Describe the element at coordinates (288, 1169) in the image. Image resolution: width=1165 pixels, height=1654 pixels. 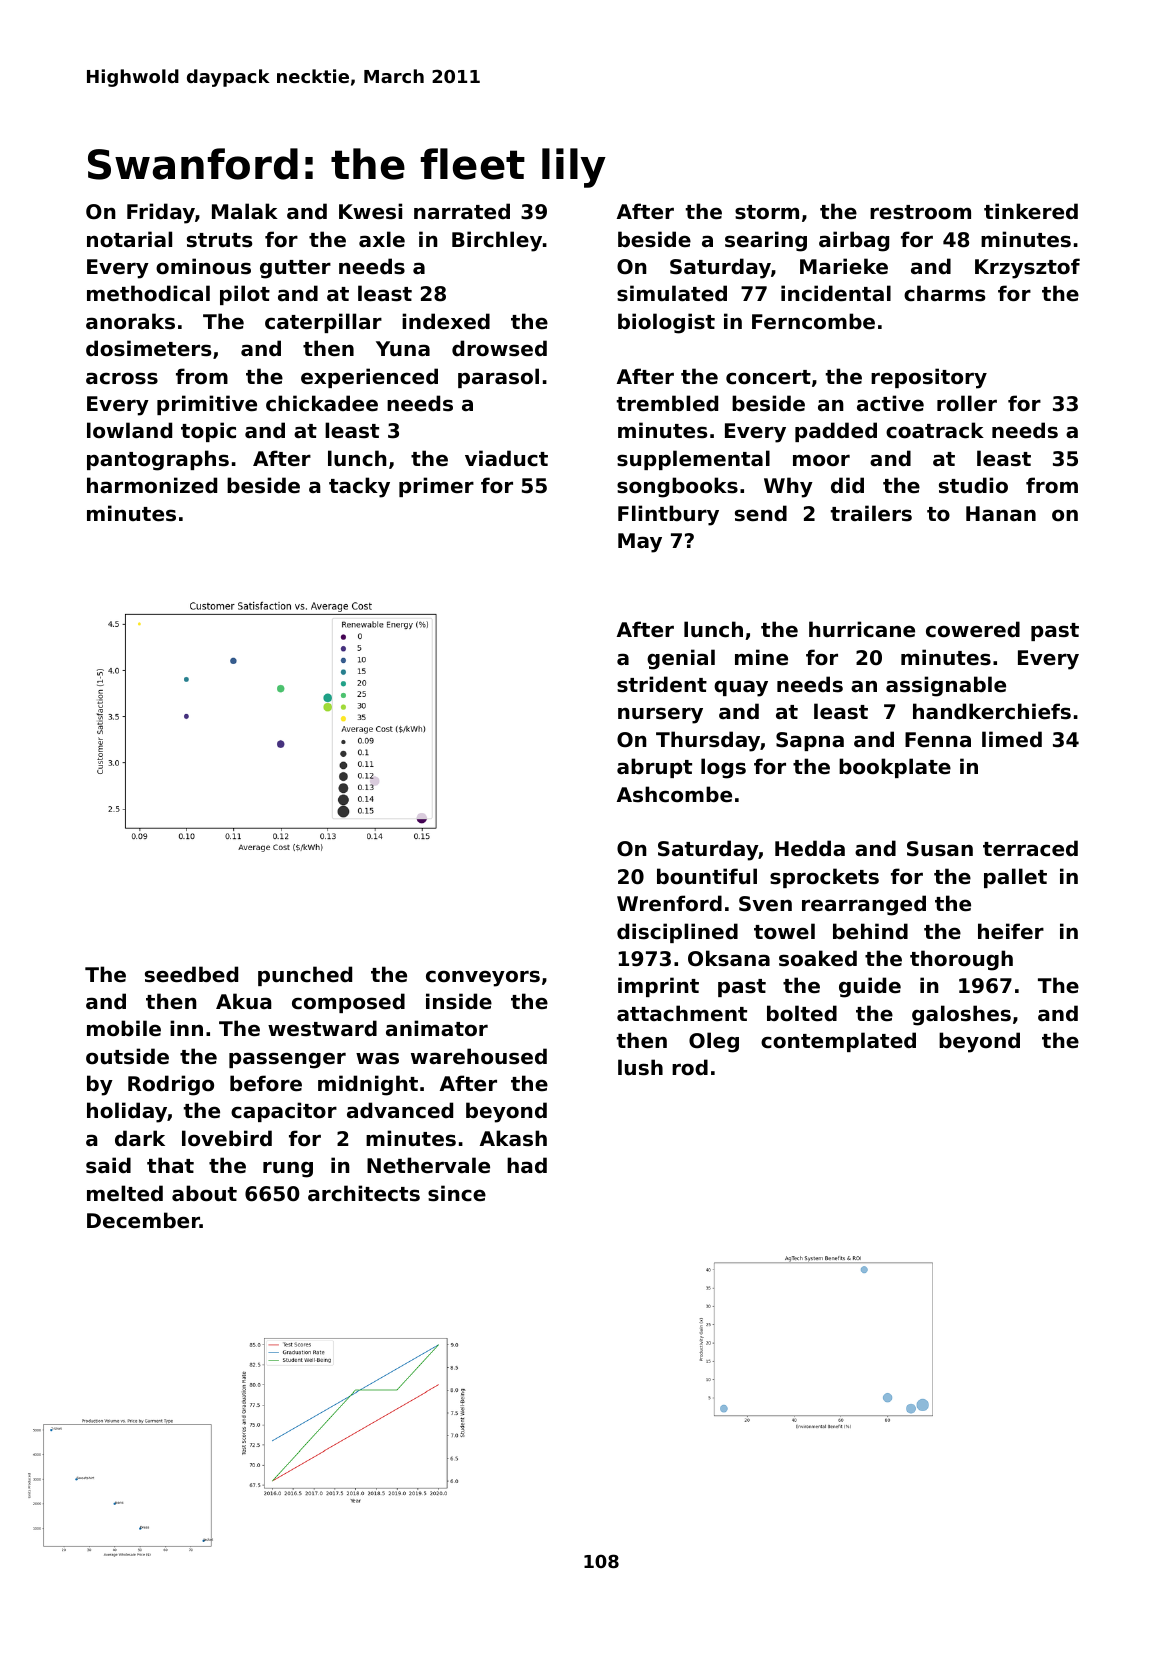
I see `rung` at that location.
